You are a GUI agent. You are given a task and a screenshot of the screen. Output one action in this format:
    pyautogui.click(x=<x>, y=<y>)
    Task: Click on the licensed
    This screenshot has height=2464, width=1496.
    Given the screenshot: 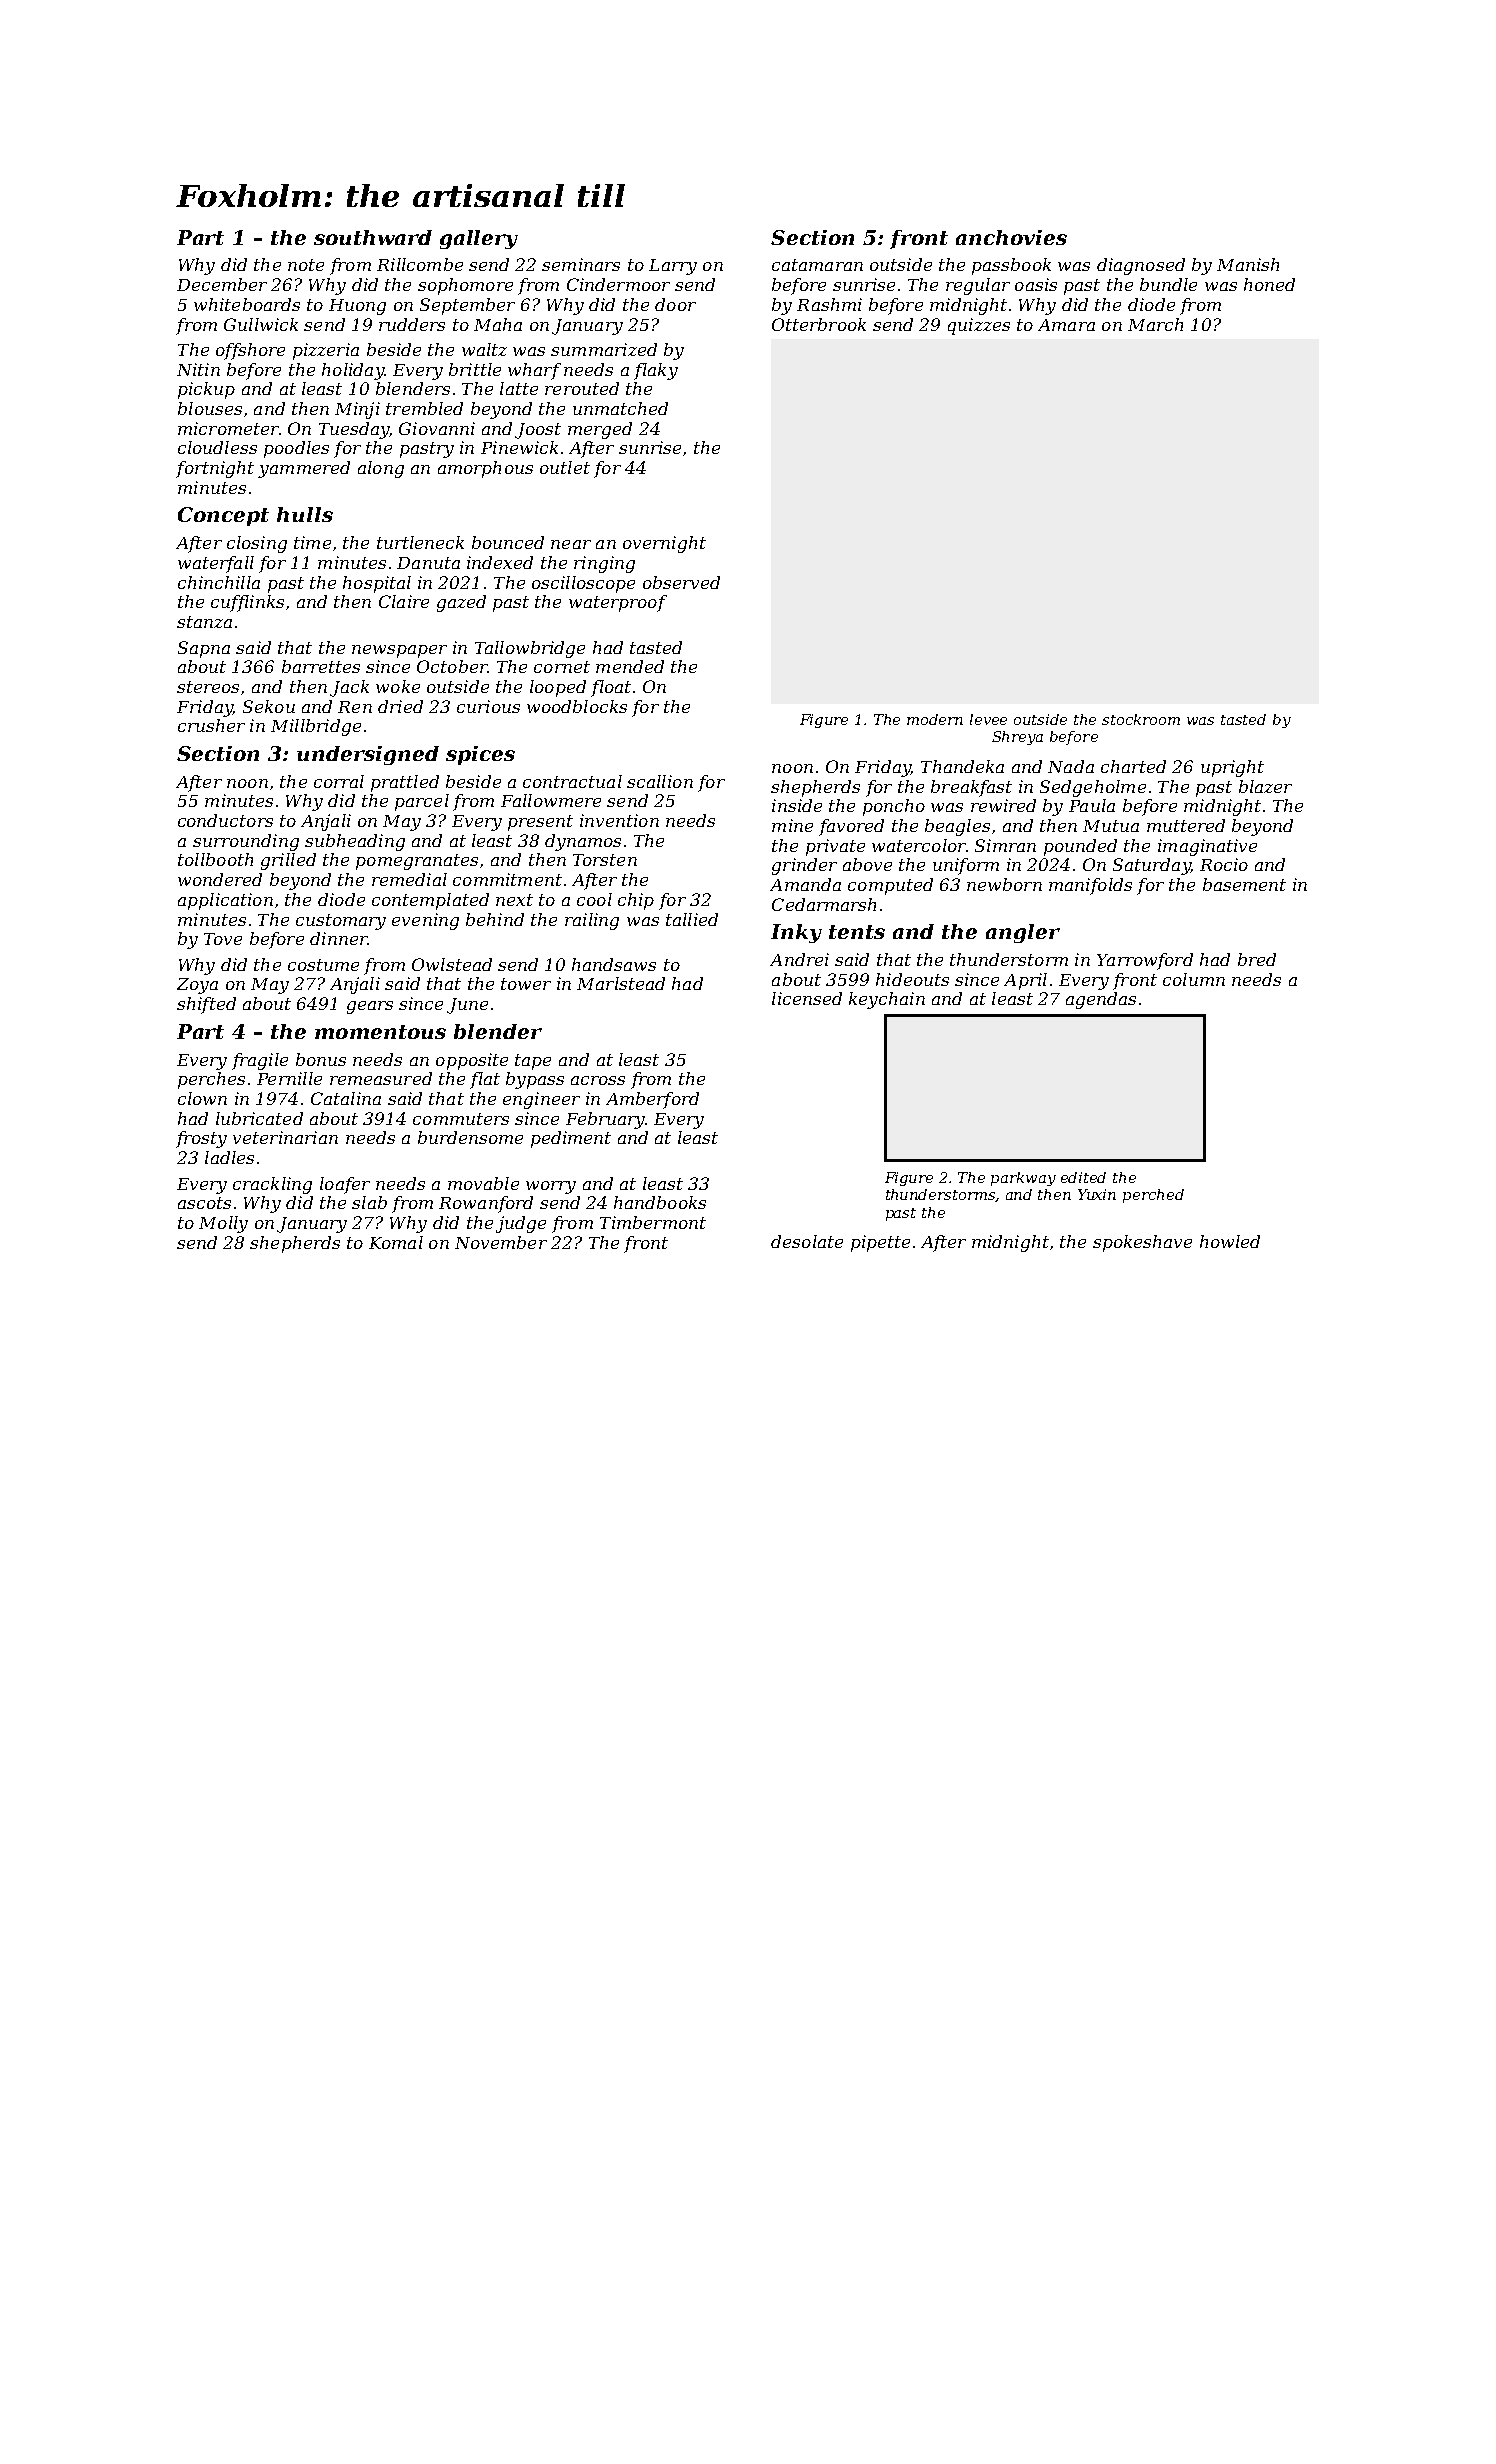 What is the action you would take?
    pyautogui.click(x=807, y=998)
